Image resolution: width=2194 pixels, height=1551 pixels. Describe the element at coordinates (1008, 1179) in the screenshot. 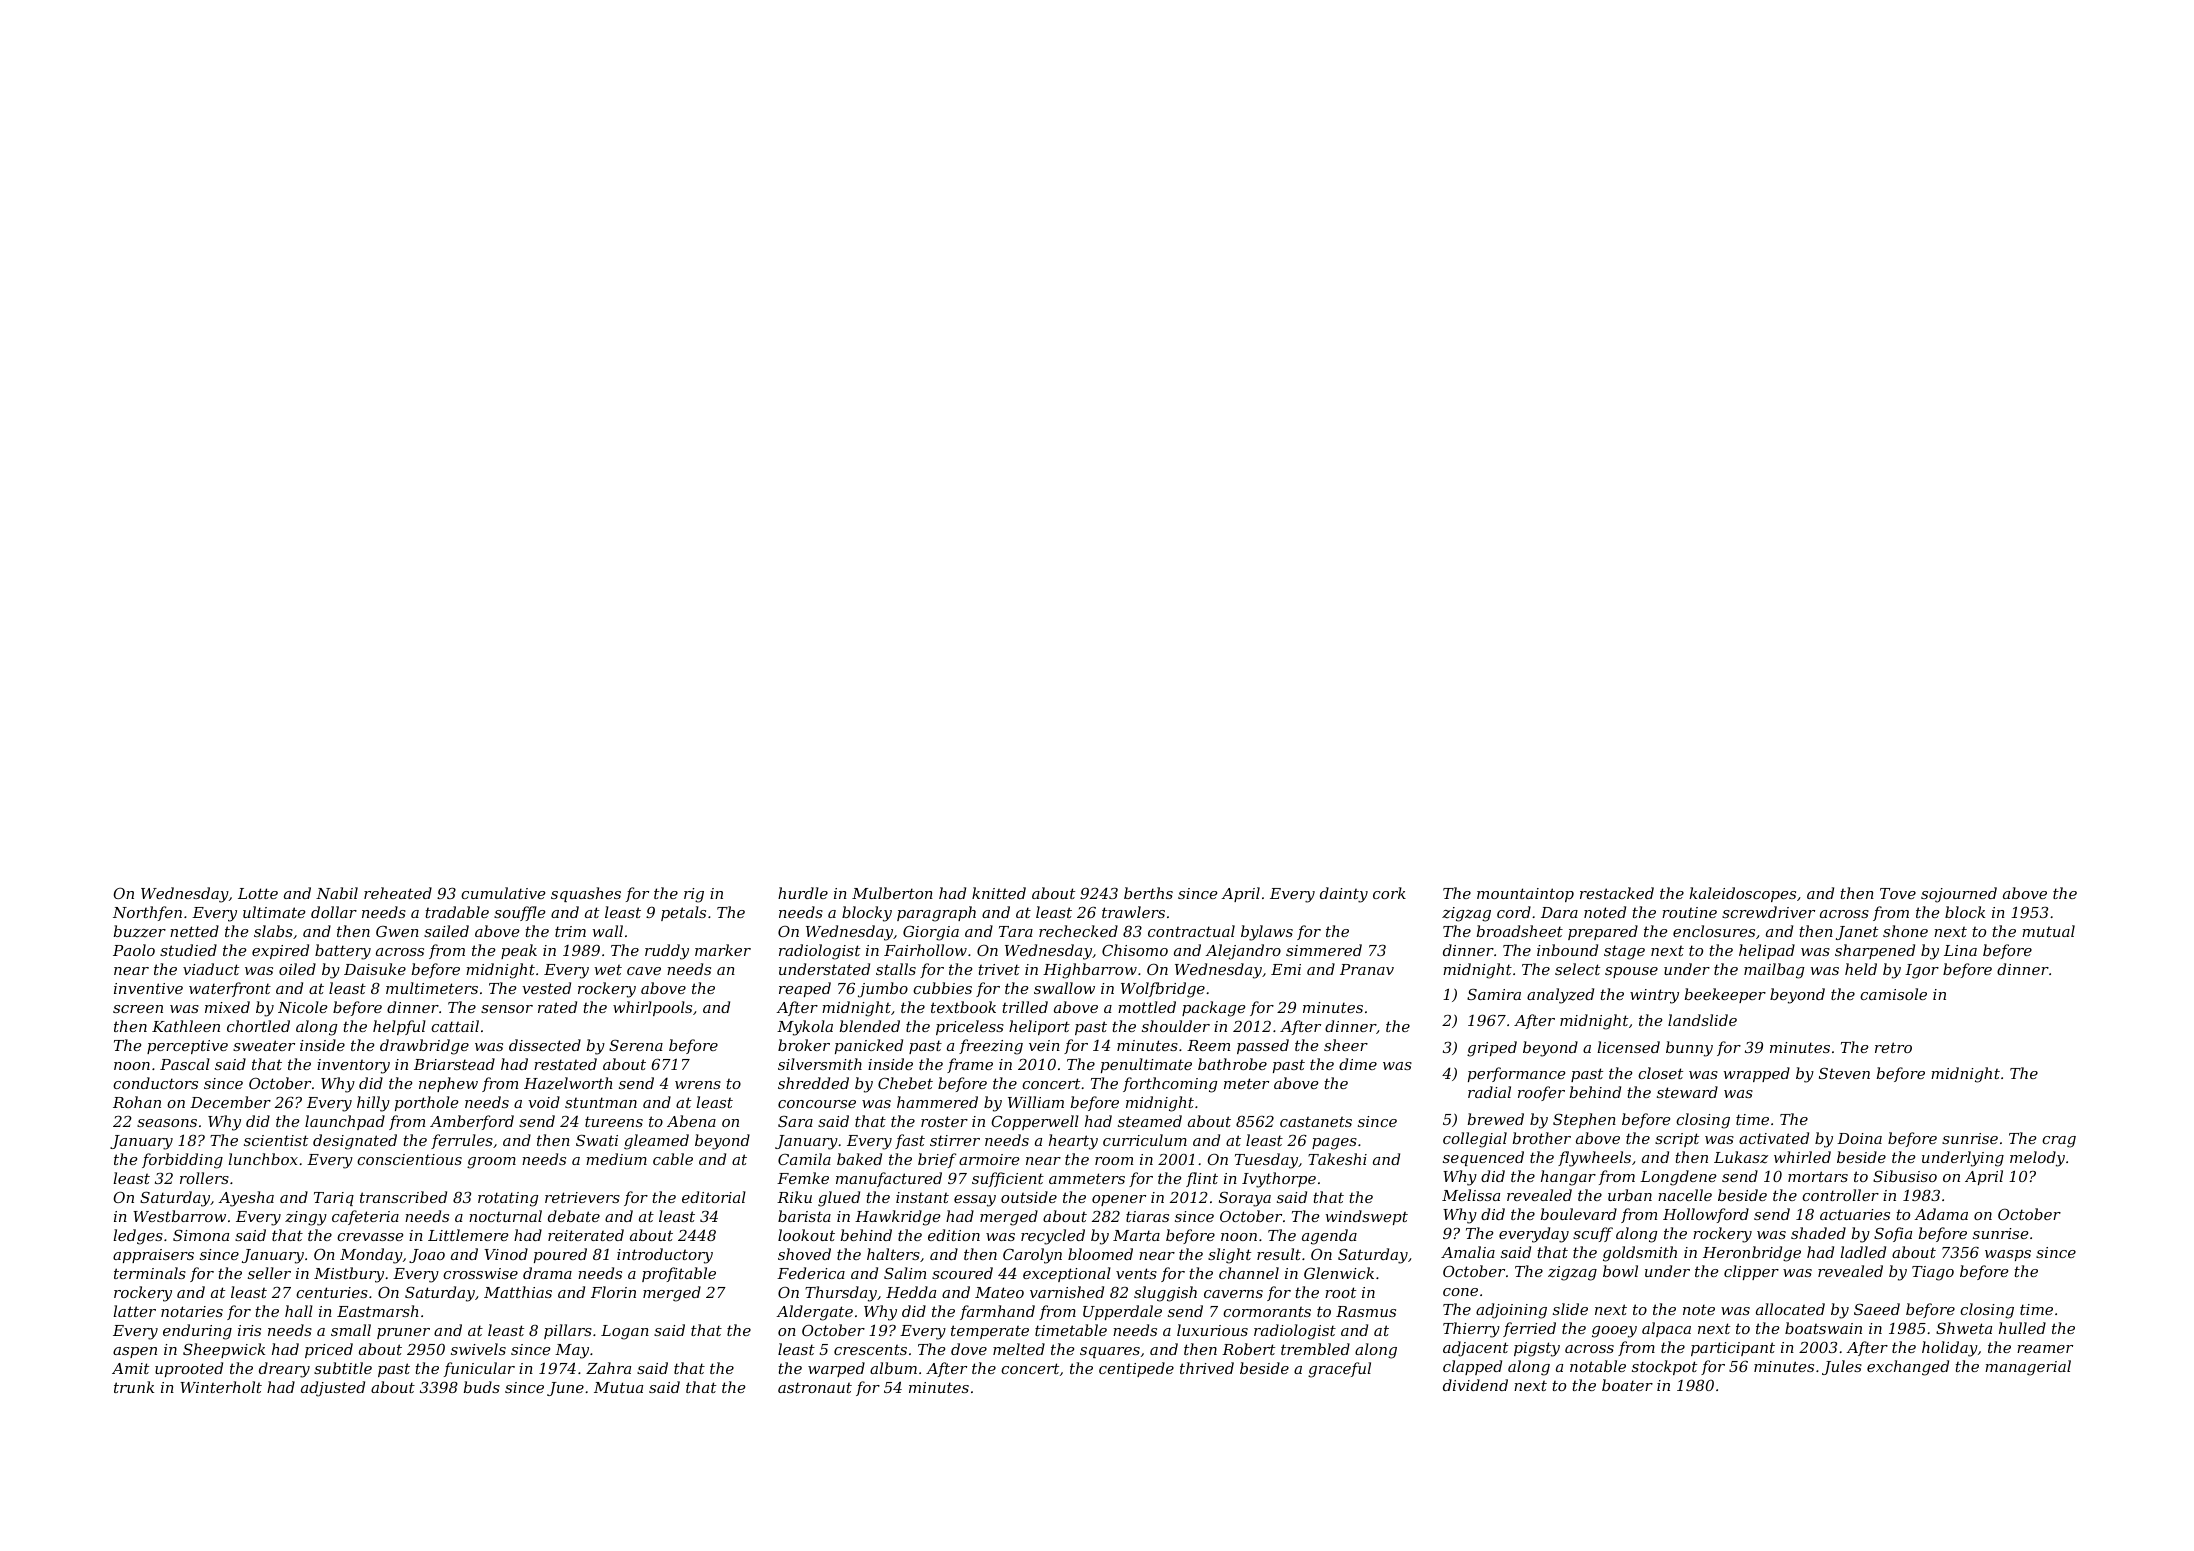

I see `sufficient` at that location.
